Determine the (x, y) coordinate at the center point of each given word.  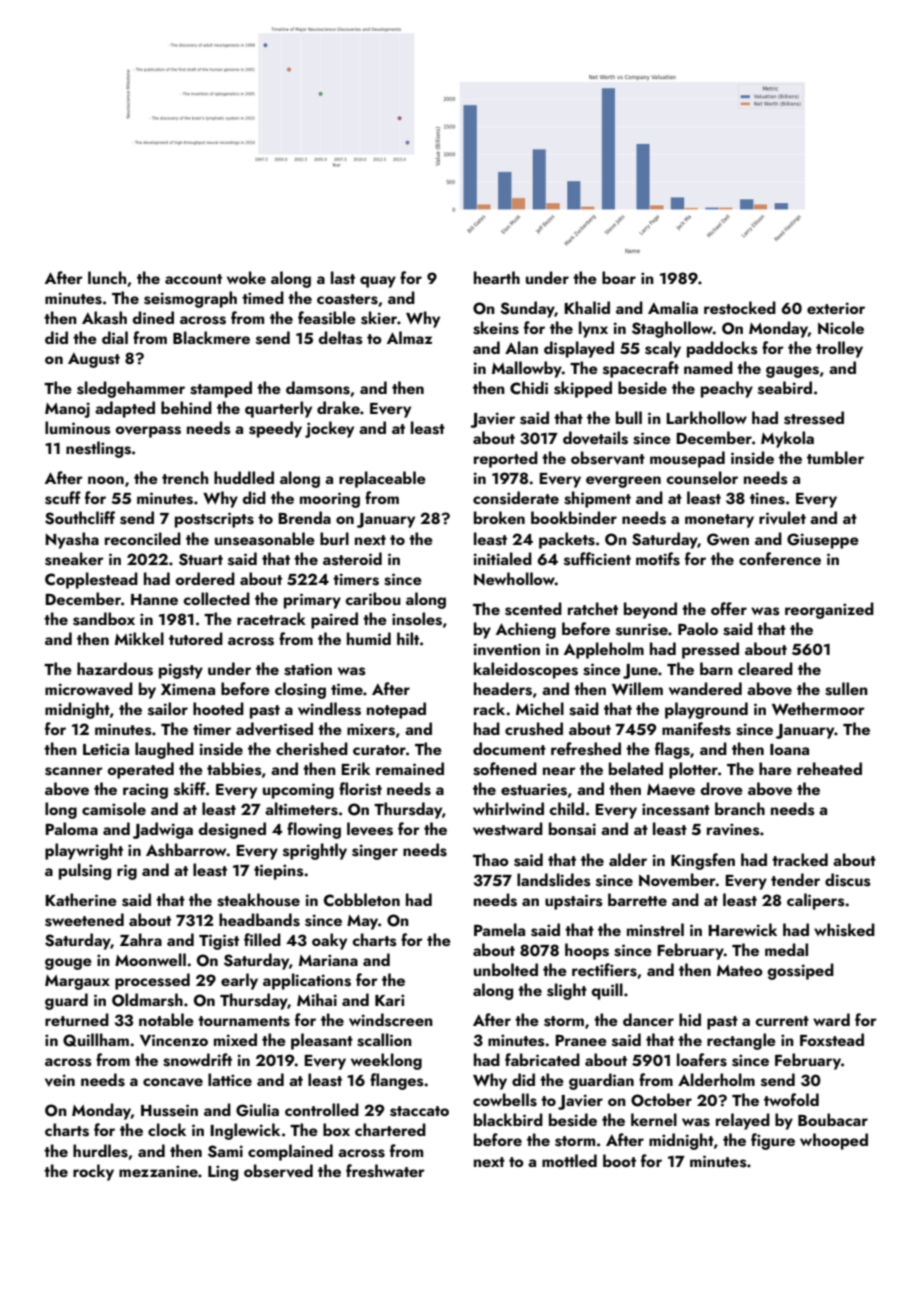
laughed (164, 750)
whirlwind (508, 808)
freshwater (385, 1171)
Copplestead (91, 580)
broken (499, 517)
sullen (846, 689)
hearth (497, 277)
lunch (107, 277)
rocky (93, 1172)
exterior (836, 308)
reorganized (829, 610)
